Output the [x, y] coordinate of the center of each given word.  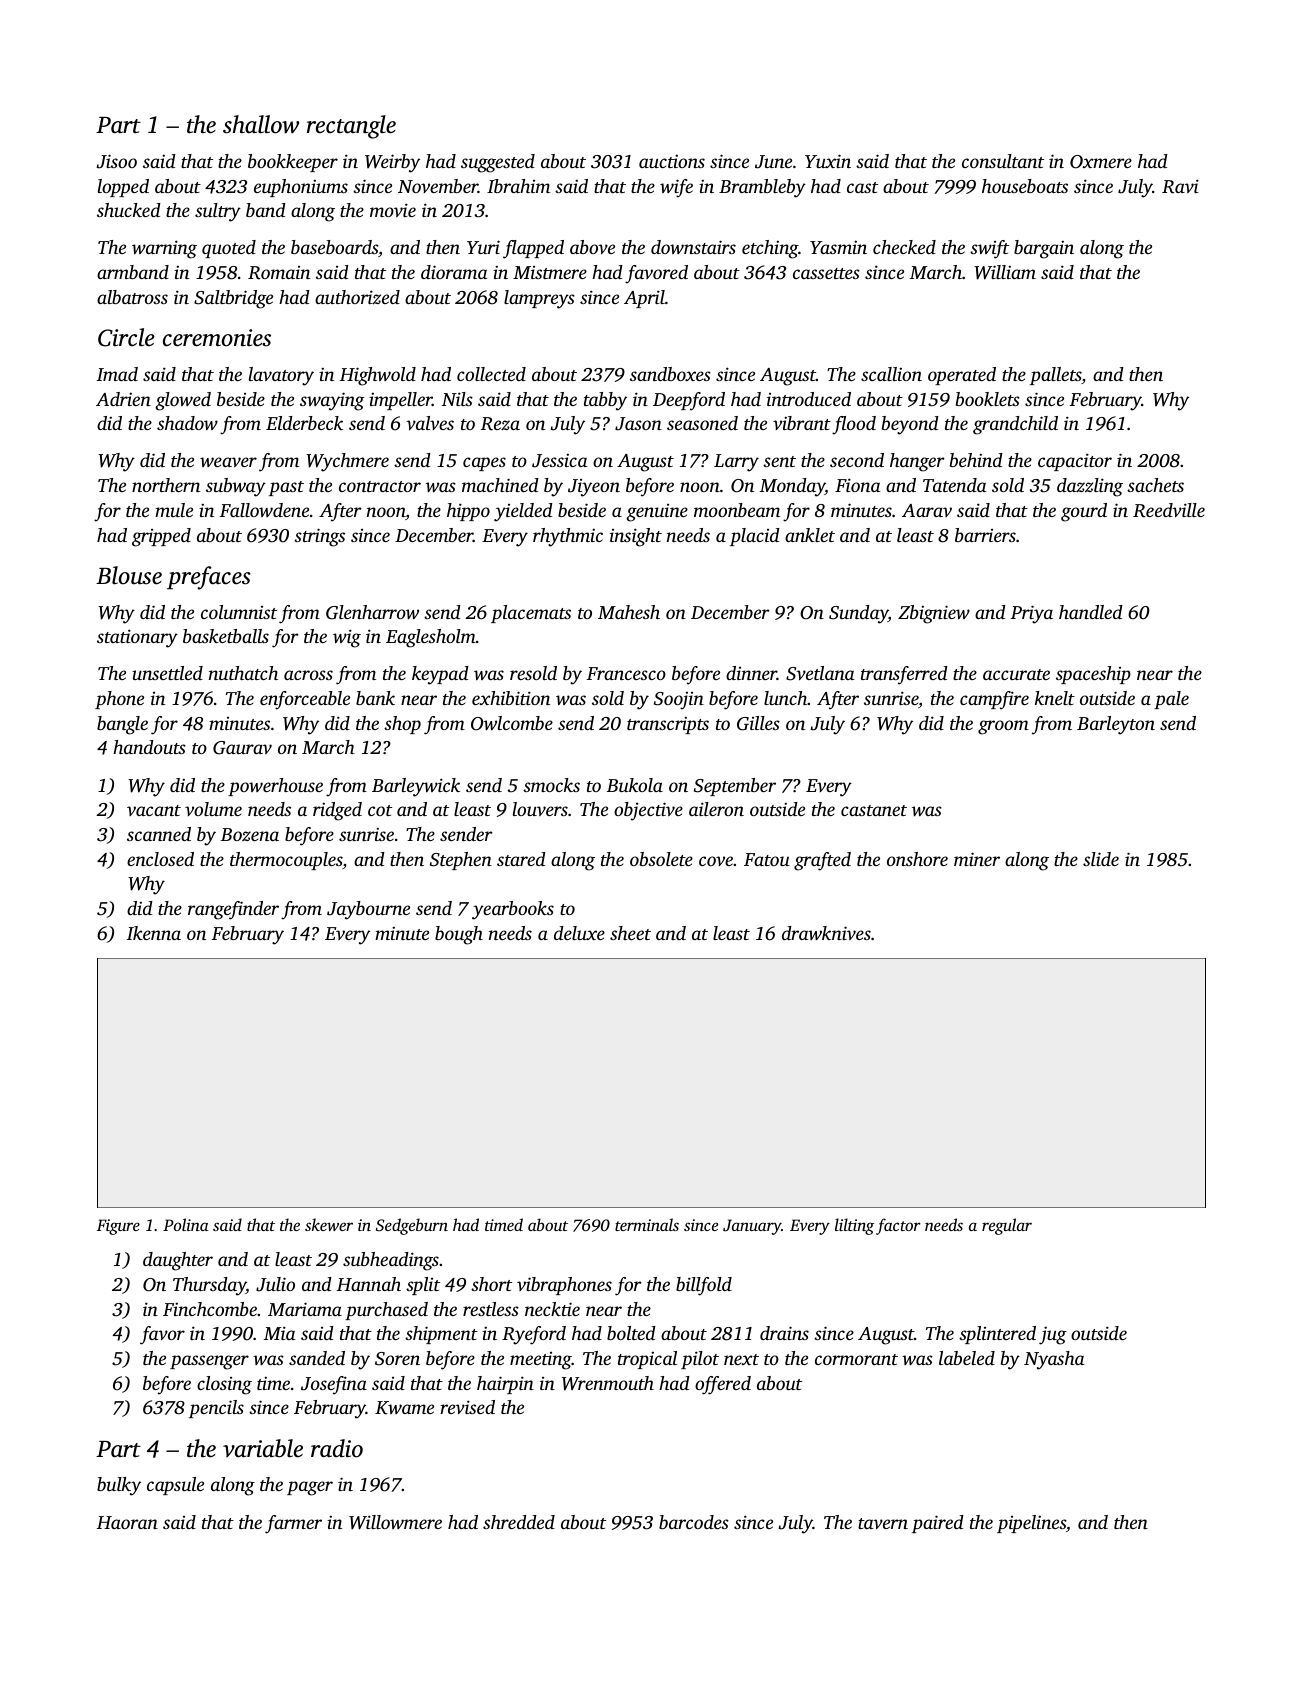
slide [1101, 859]
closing [224, 1385]
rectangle [351, 127]
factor [898, 1226]
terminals [647, 1224]
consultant [1003, 161]
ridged [337, 811]
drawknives [826, 933]
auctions [672, 161]
